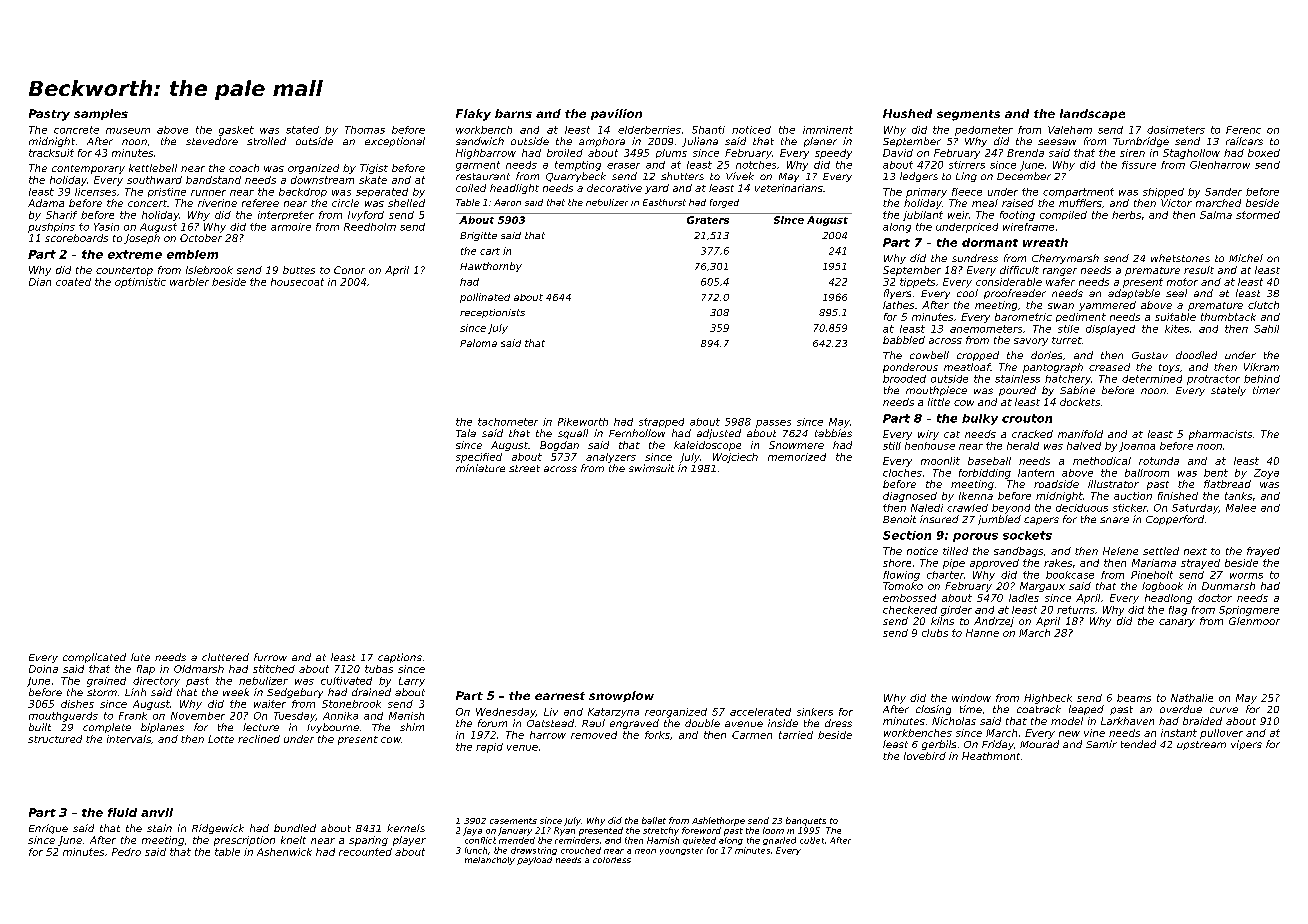 This image has height=924, width=1308. What do you see at coordinates (225, 657) in the image?
I see `cluttered` at bounding box center [225, 657].
